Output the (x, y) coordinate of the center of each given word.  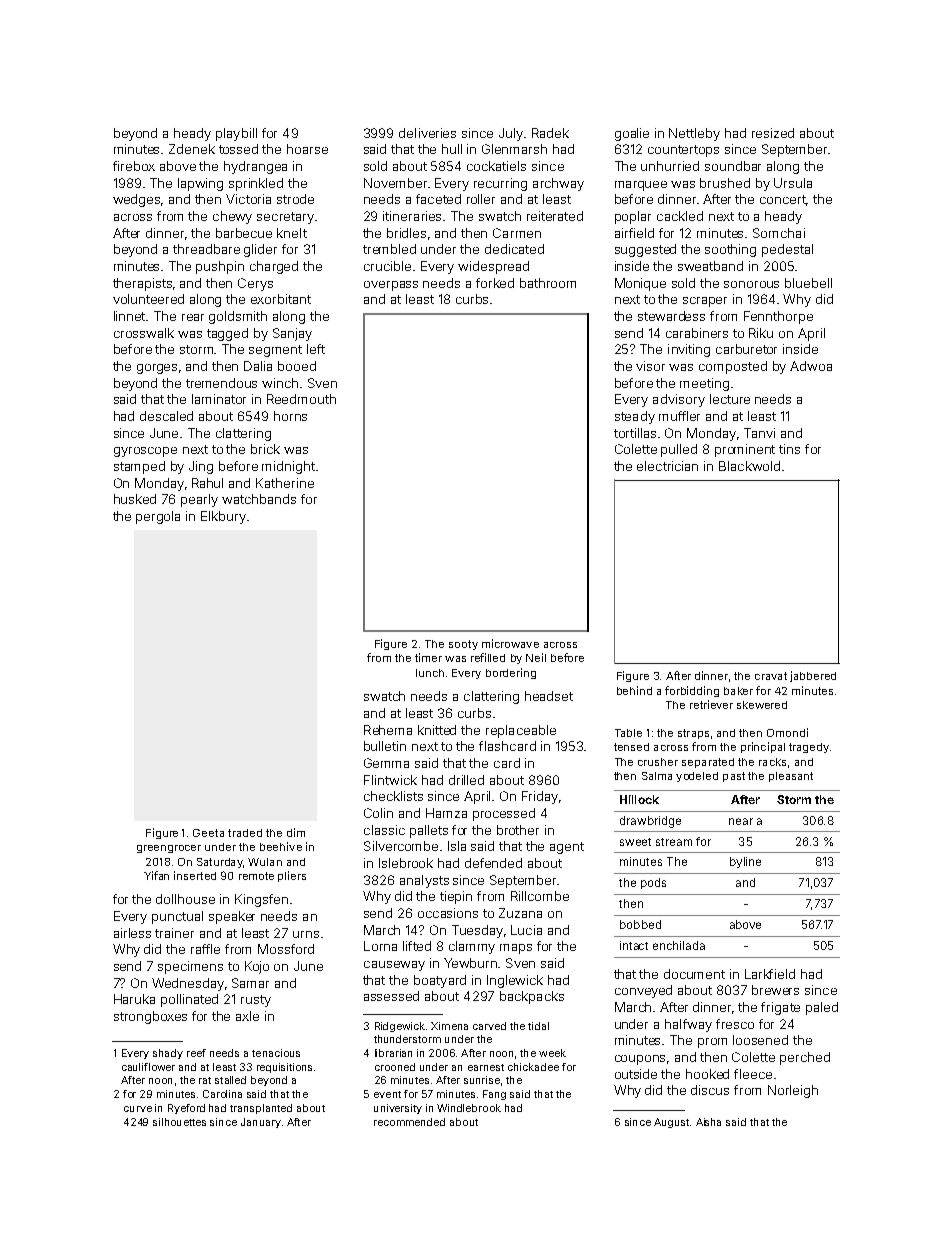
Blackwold (749, 466)
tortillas (635, 433)
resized (773, 133)
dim (296, 832)
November (395, 183)
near (741, 821)
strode (295, 199)
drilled (466, 780)
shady (168, 1054)
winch (280, 383)
